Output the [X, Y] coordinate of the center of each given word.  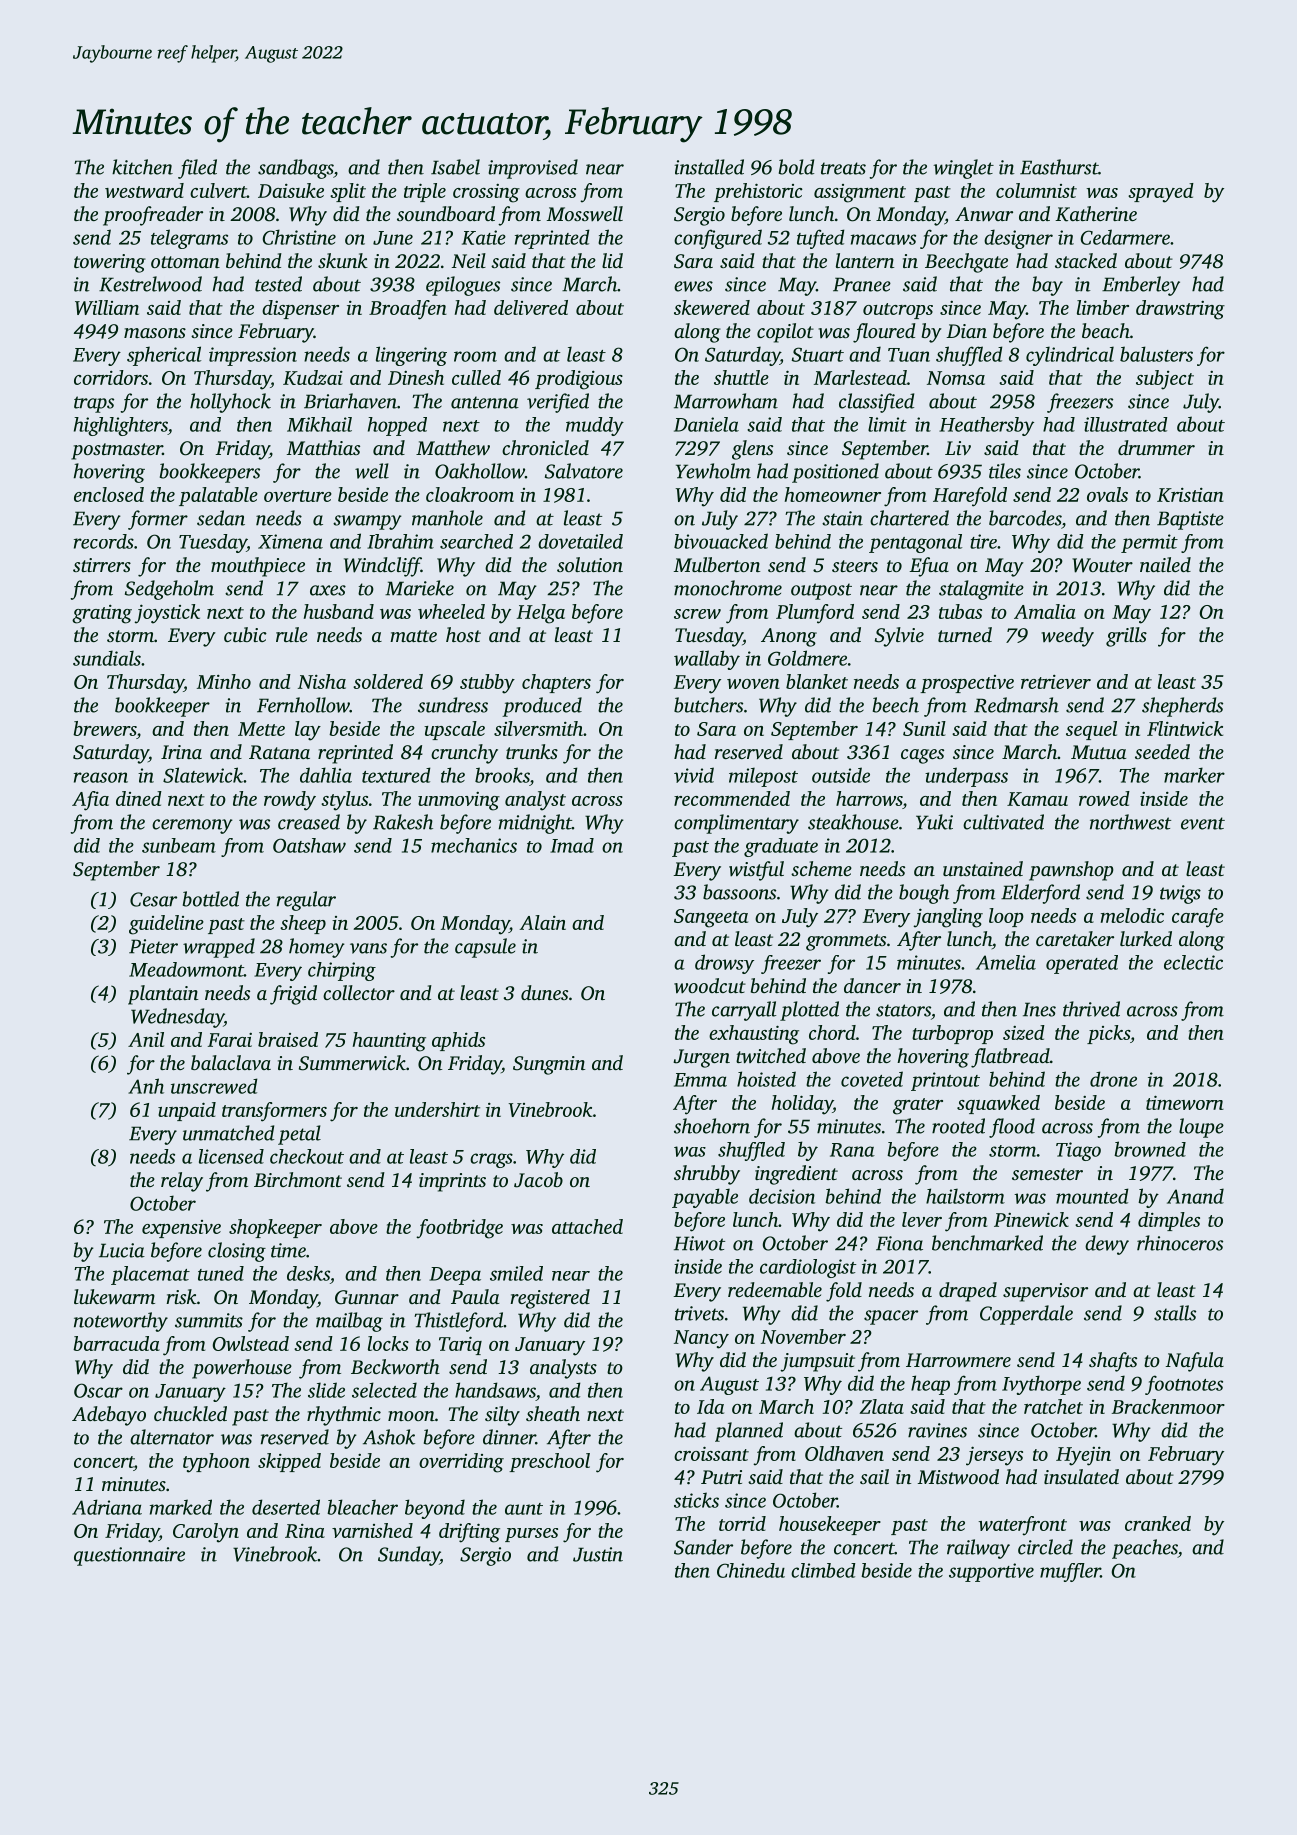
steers [855, 566]
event [1203, 823]
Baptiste [1190, 520]
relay [182, 1182]
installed [709, 167]
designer [1018, 239]
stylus [344, 801]
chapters [556, 683]
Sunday [409, 1556]
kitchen [142, 167]
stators [903, 1010]
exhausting [754, 1035]
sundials [107, 658]
